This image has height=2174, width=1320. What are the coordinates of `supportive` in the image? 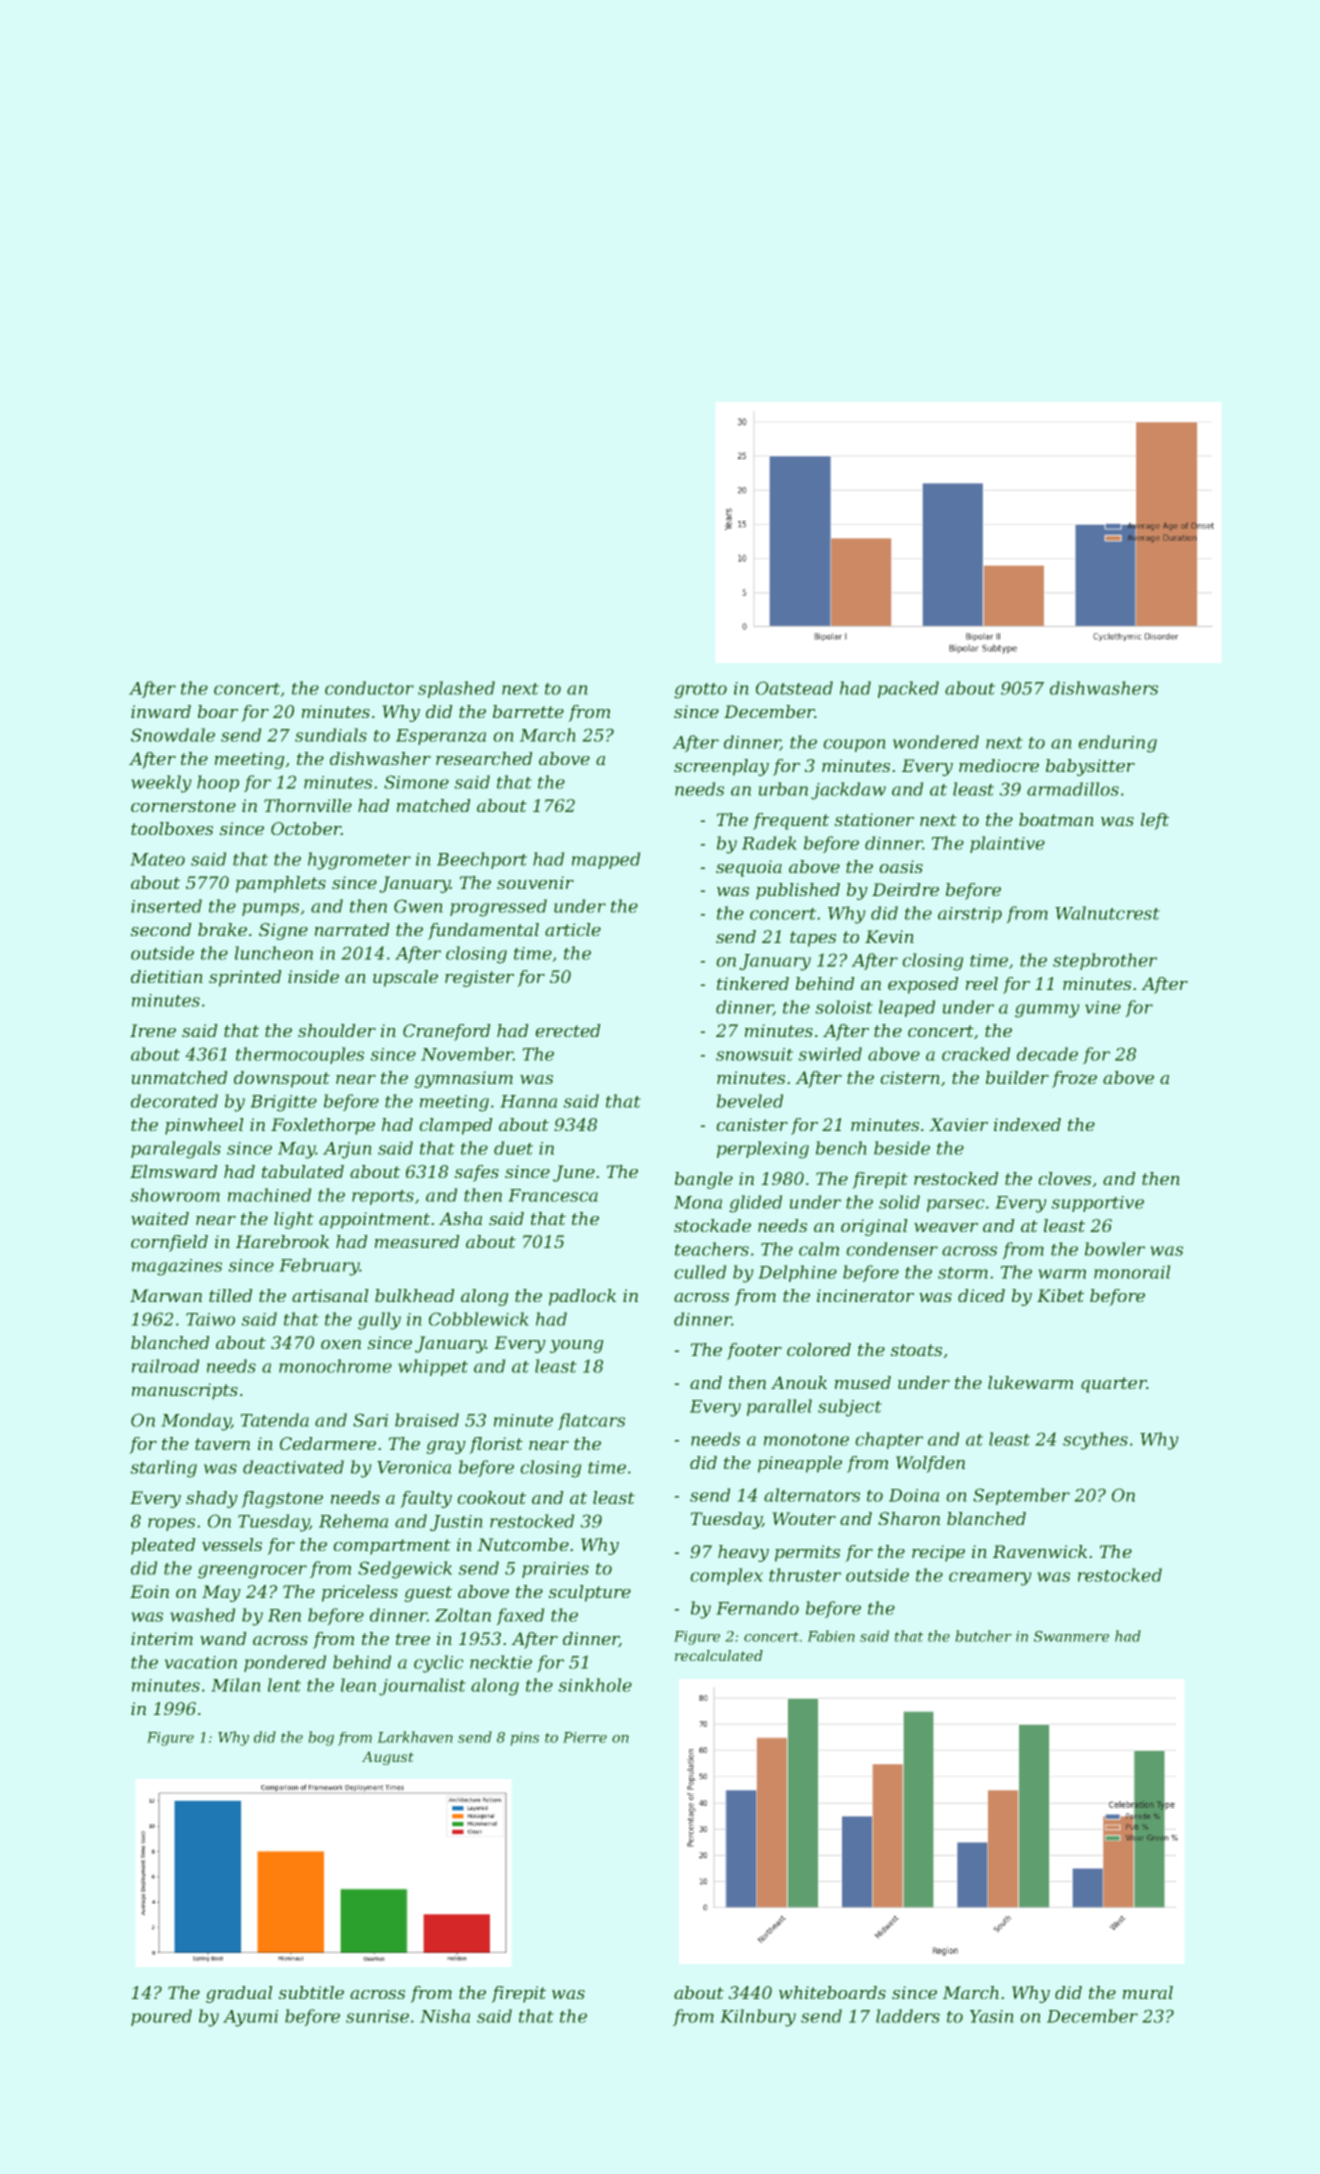 It's located at (1097, 1204).
